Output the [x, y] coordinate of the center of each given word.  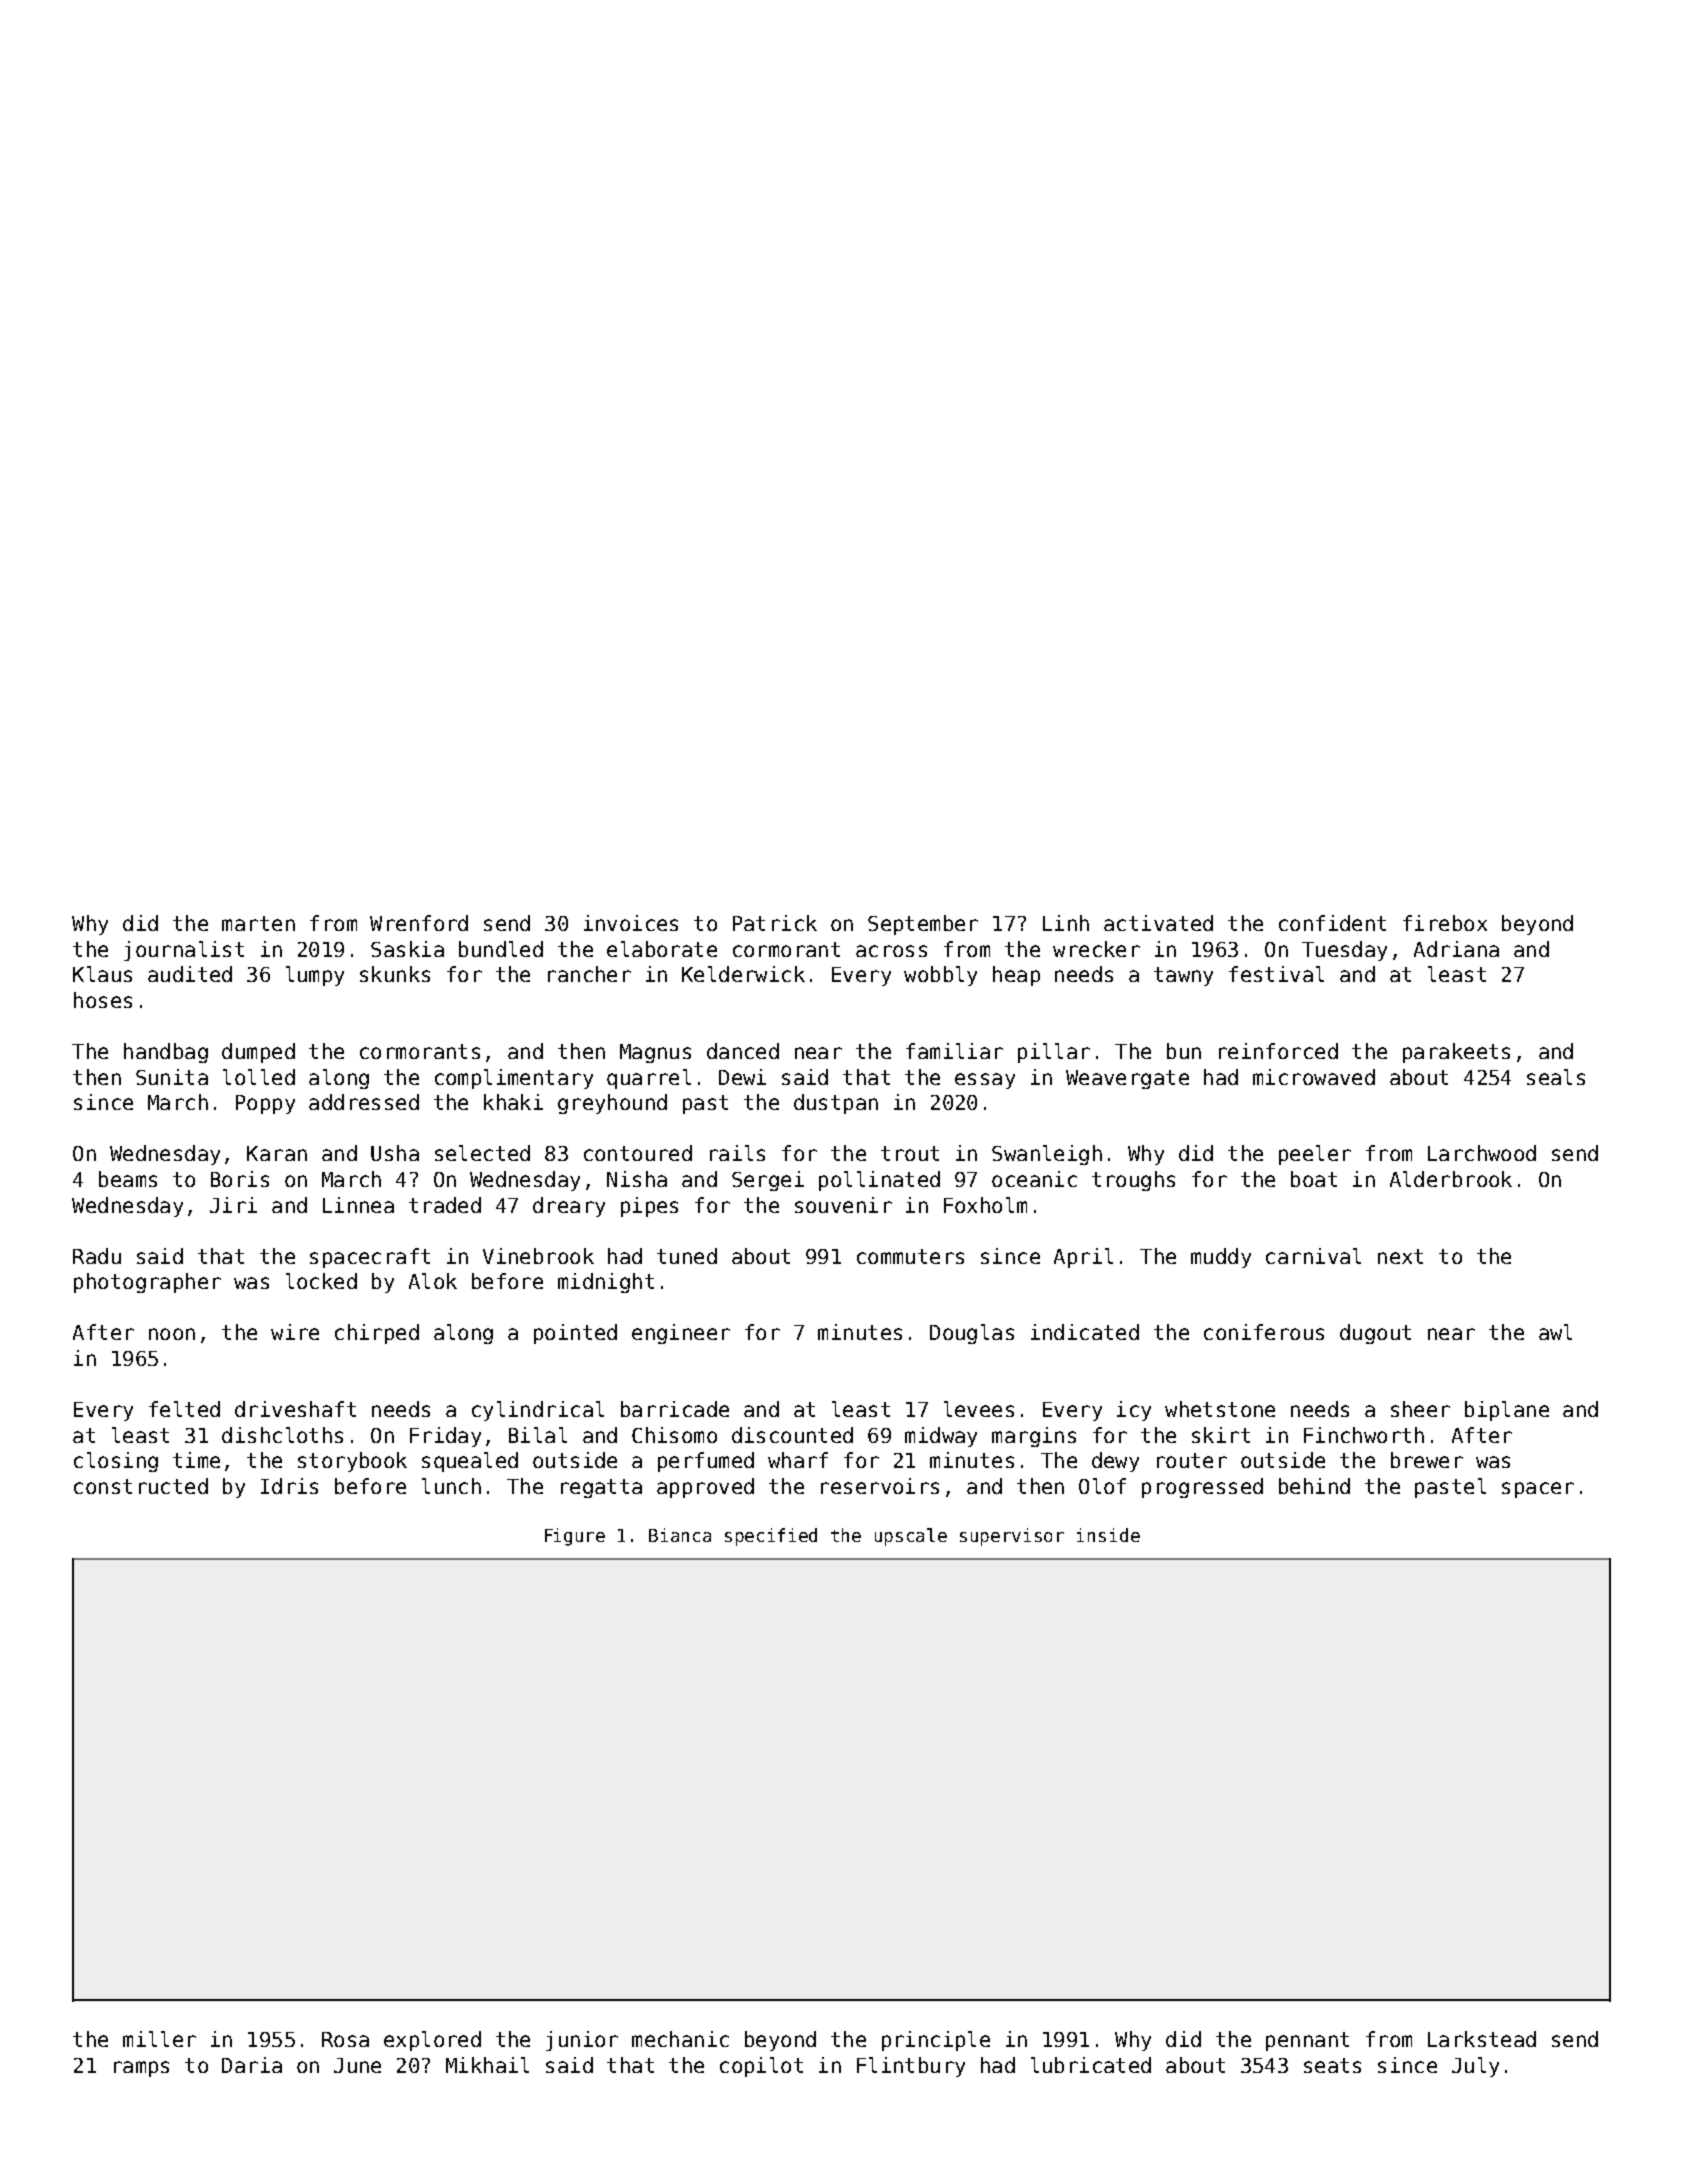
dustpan [836, 1104]
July [1475, 2067]
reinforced [1278, 1051]
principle [936, 2041]
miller [159, 2039]
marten [258, 923]
